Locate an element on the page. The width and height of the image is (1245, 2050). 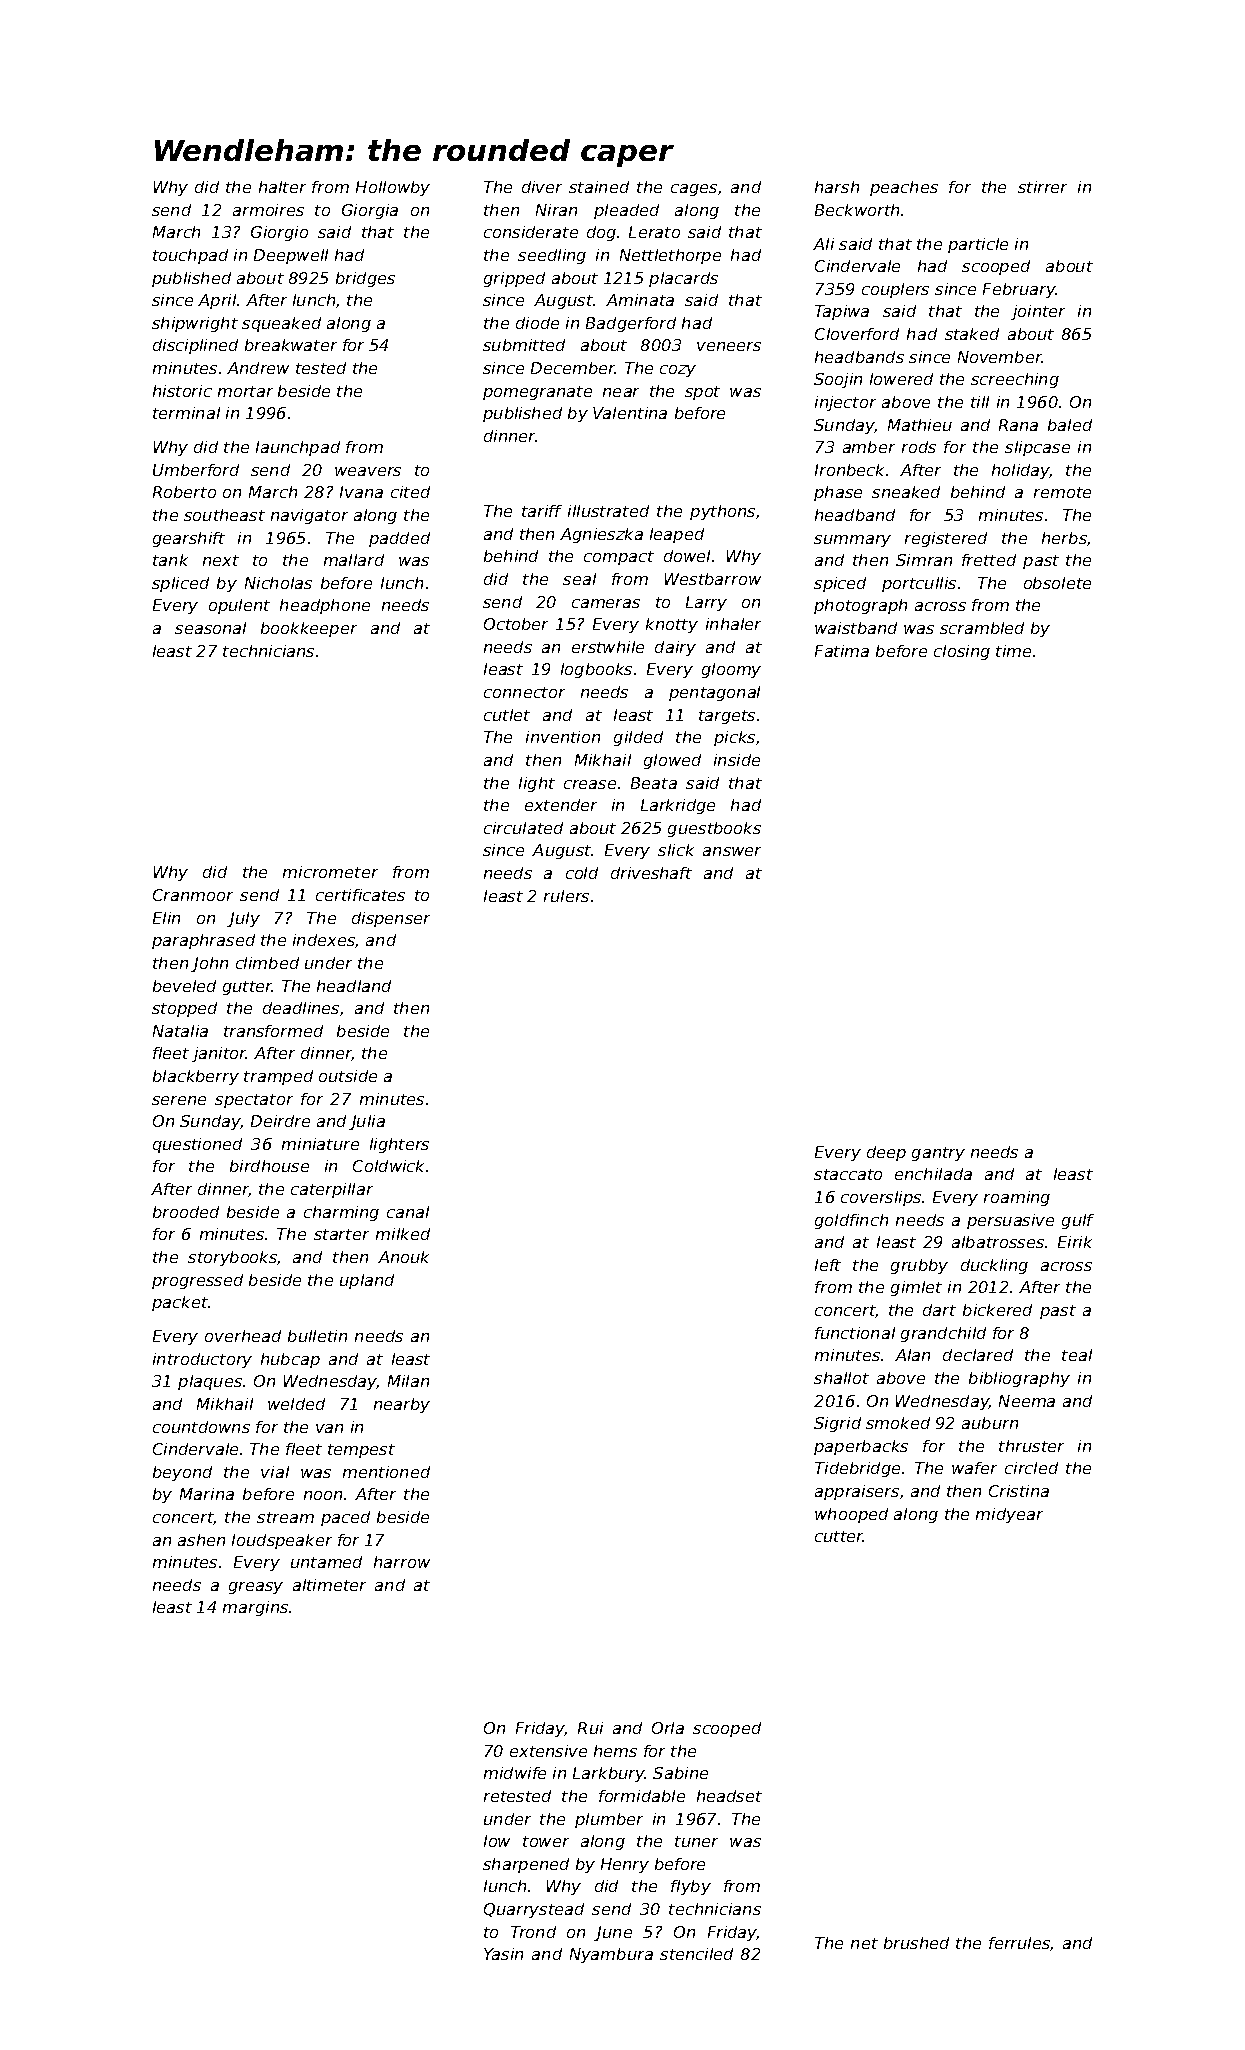
Yasin is located at coordinates (503, 1954).
